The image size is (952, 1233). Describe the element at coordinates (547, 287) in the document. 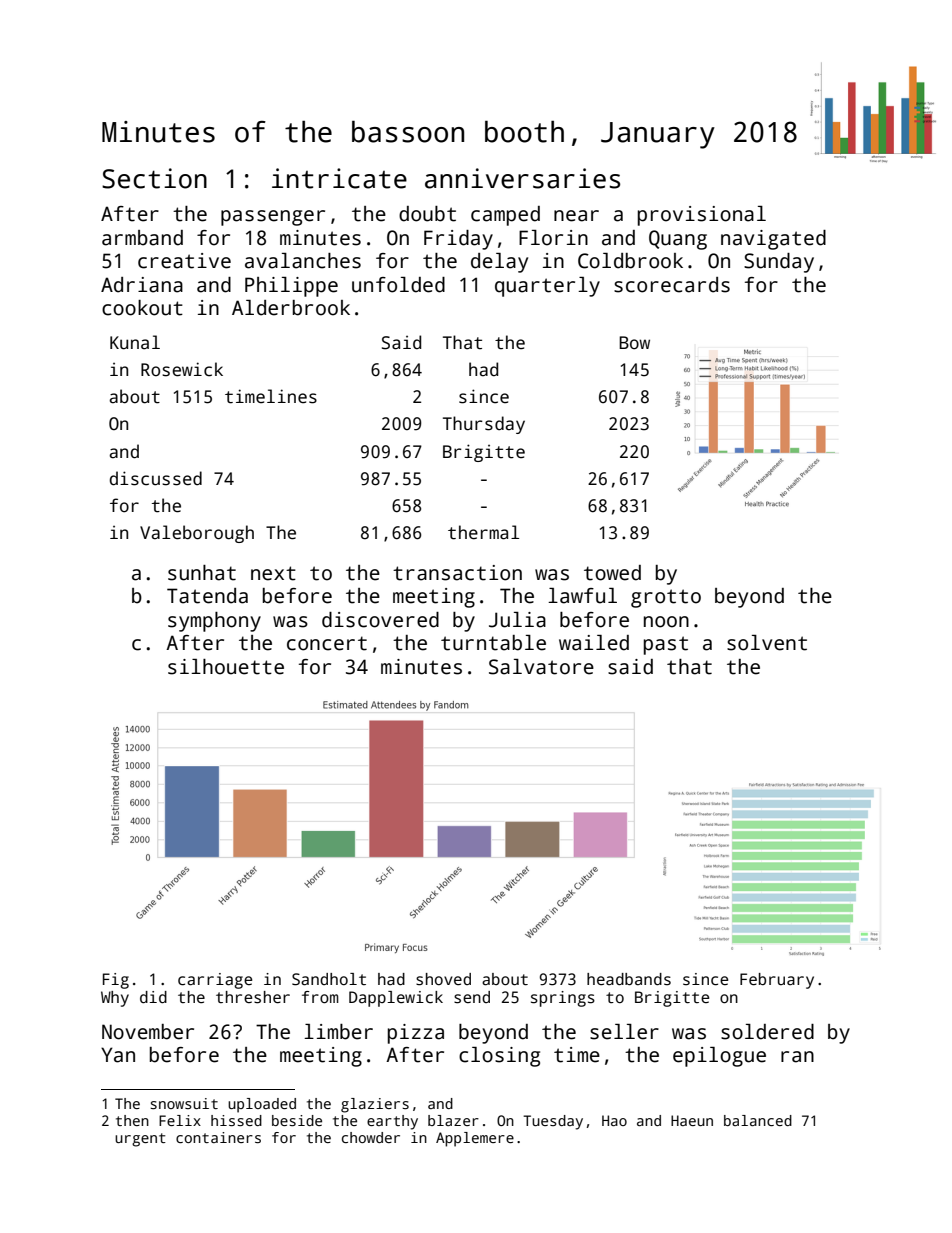

I see `quarterly` at that location.
